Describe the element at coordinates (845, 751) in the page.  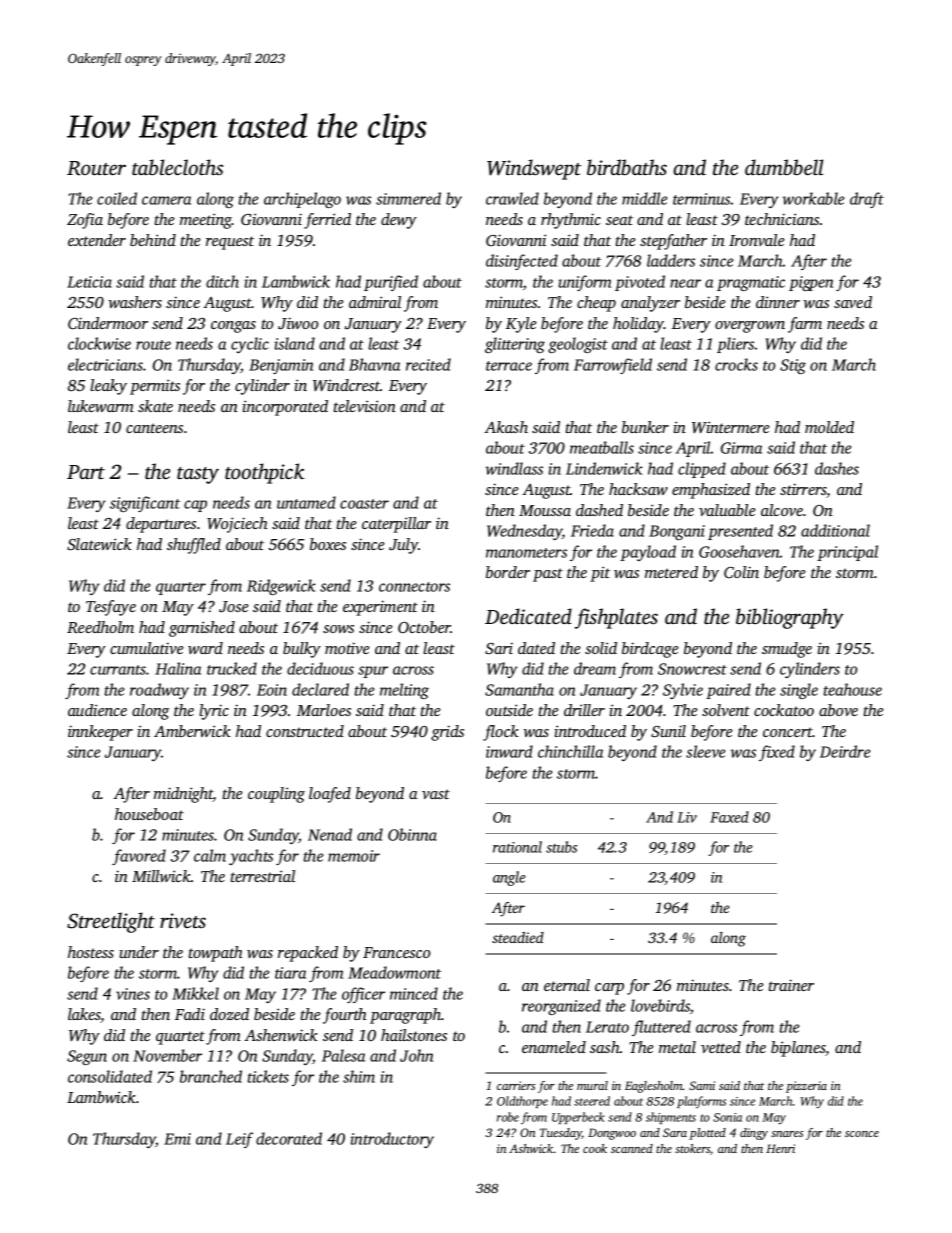
I see `Deirdre` at that location.
